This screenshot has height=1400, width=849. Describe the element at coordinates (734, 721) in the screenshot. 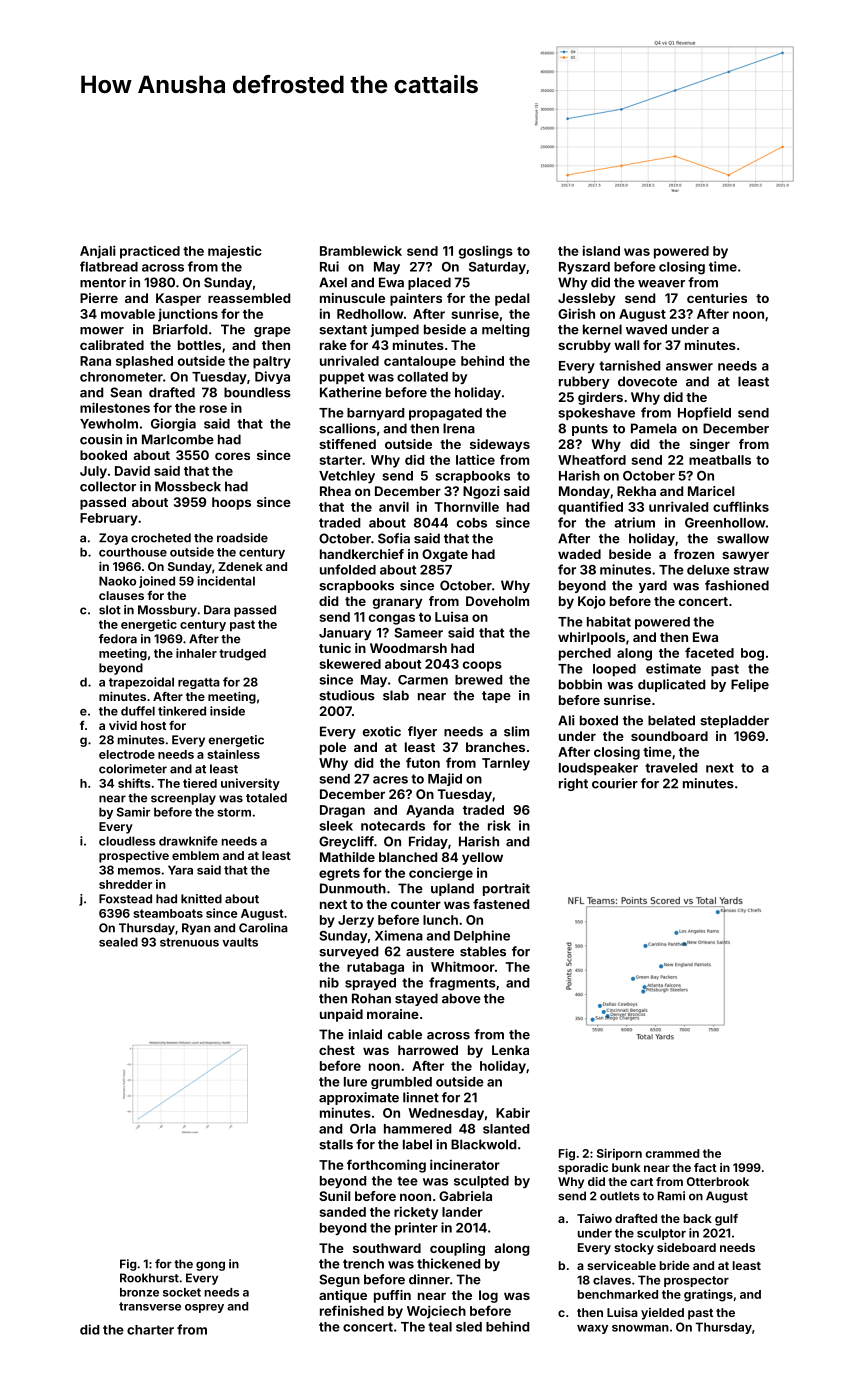

I see `stepladder` at that location.
